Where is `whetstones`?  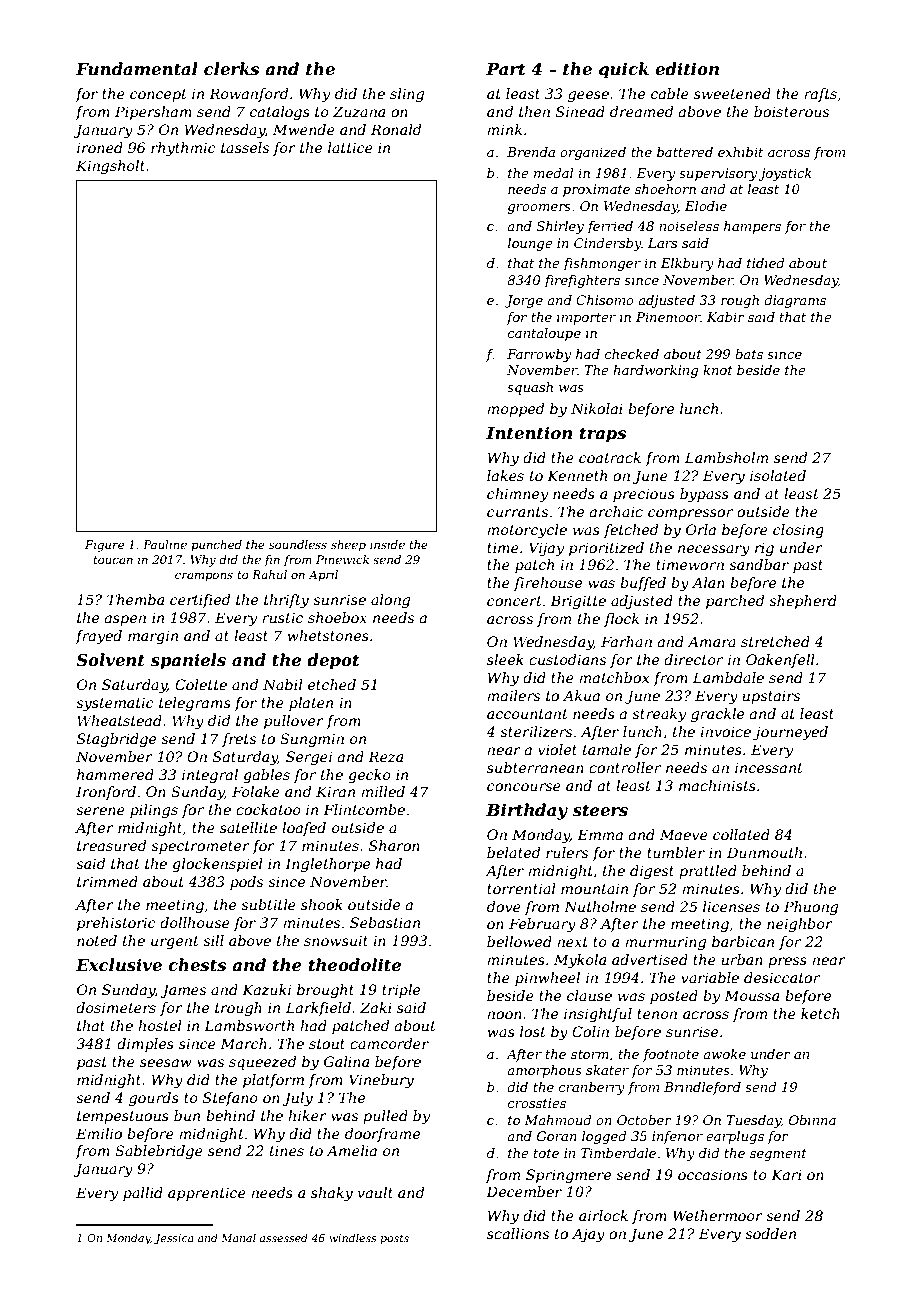
whetstones is located at coordinates (328, 635).
